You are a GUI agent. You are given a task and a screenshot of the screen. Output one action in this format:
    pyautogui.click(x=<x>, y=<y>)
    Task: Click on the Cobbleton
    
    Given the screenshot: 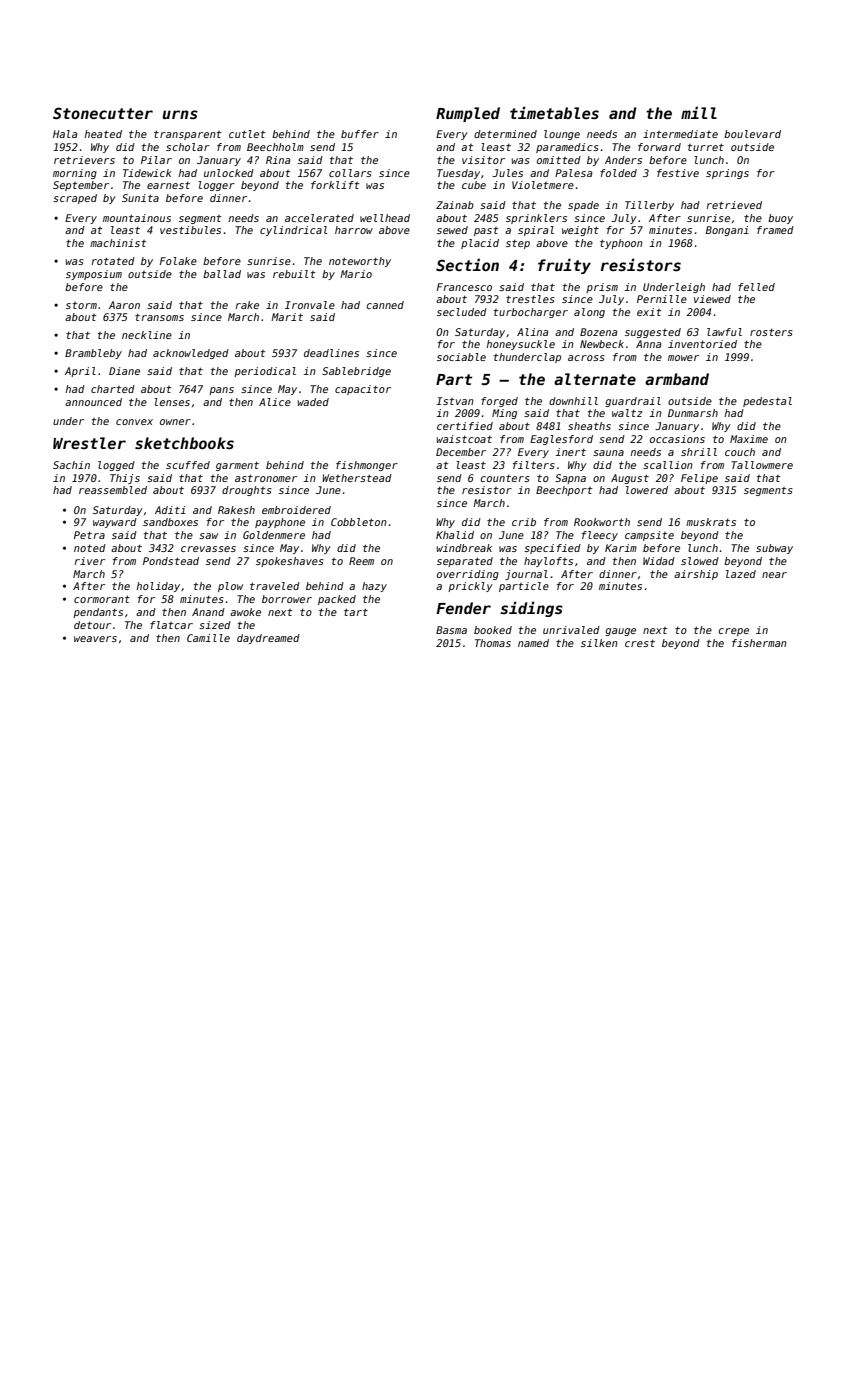 What is the action you would take?
    pyautogui.click(x=359, y=522)
